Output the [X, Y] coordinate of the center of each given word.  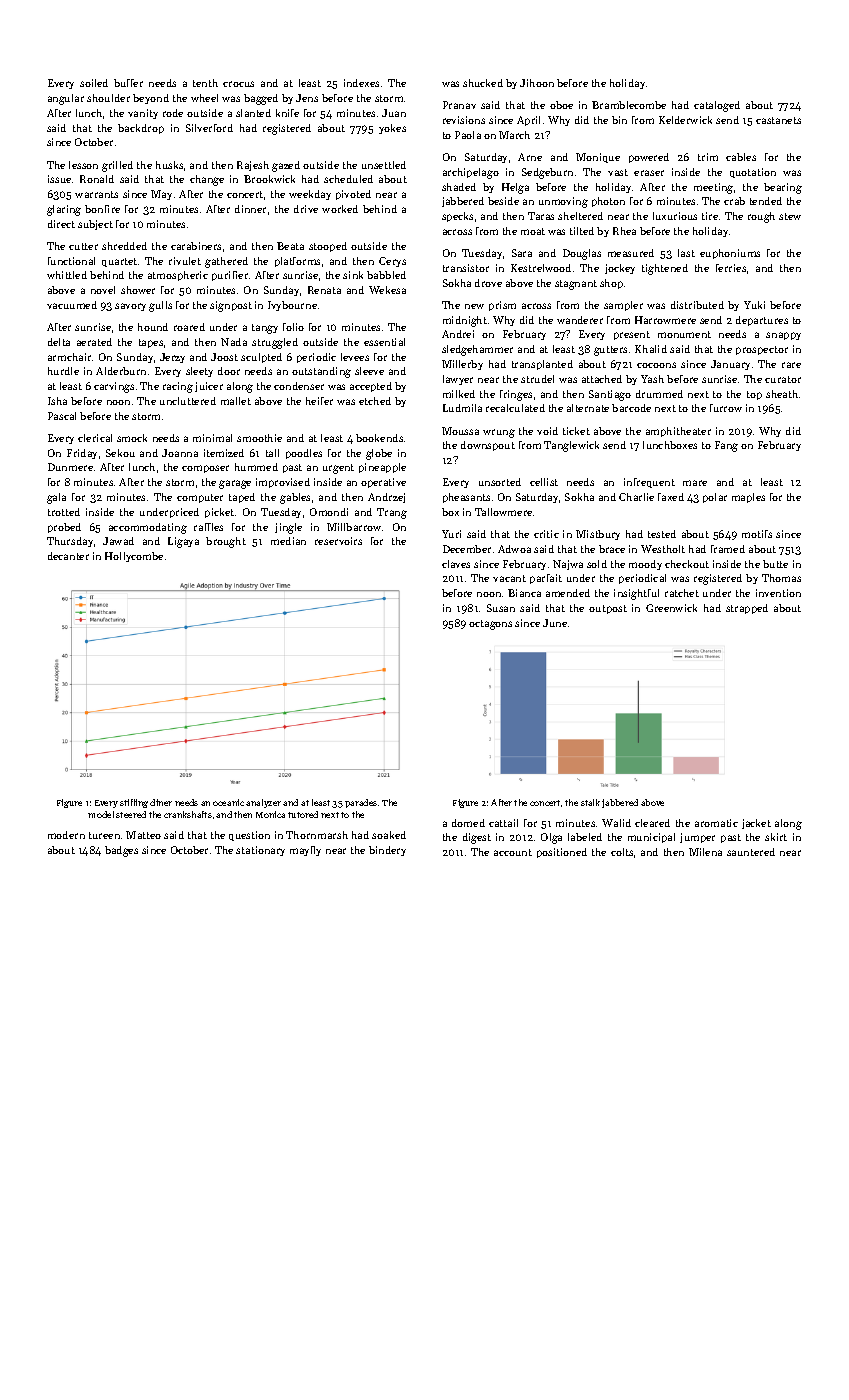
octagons [490, 625]
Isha [57, 401]
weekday [310, 195]
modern [66, 835]
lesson [83, 165]
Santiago [610, 395]
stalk [590, 802]
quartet [119, 262]
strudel [537, 379]
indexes [361, 83]
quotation [753, 173]
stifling [134, 803]
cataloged [717, 106]
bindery [387, 851]
